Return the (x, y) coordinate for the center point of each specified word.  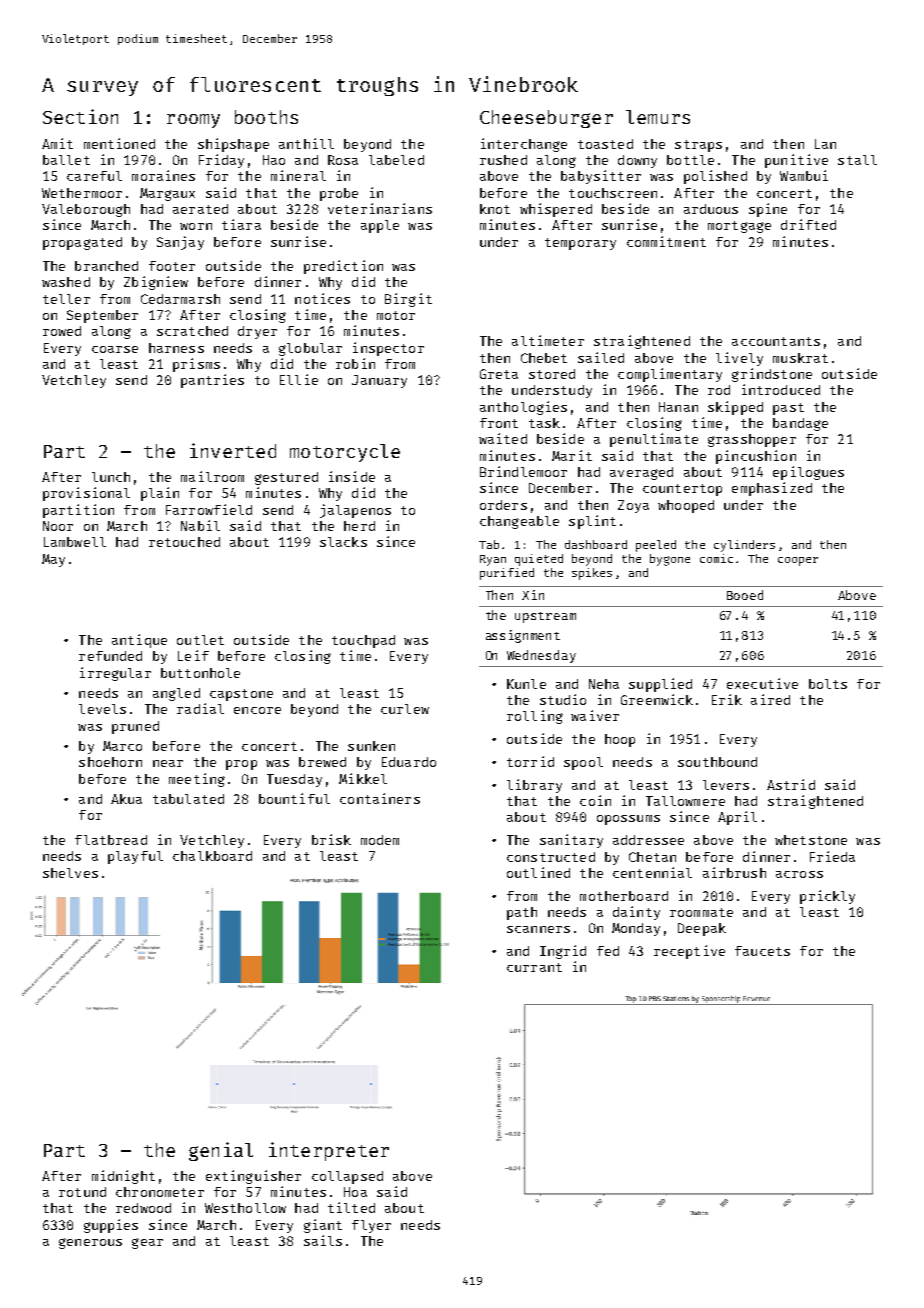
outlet (200, 640)
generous (90, 1243)
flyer (371, 1226)
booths (266, 117)
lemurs (658, 117)
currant (534, 967)
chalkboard (212, 856)
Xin (533, 595)
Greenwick (657, 699)
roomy (193, 121)
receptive (689, 952)
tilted (351, 1207)
